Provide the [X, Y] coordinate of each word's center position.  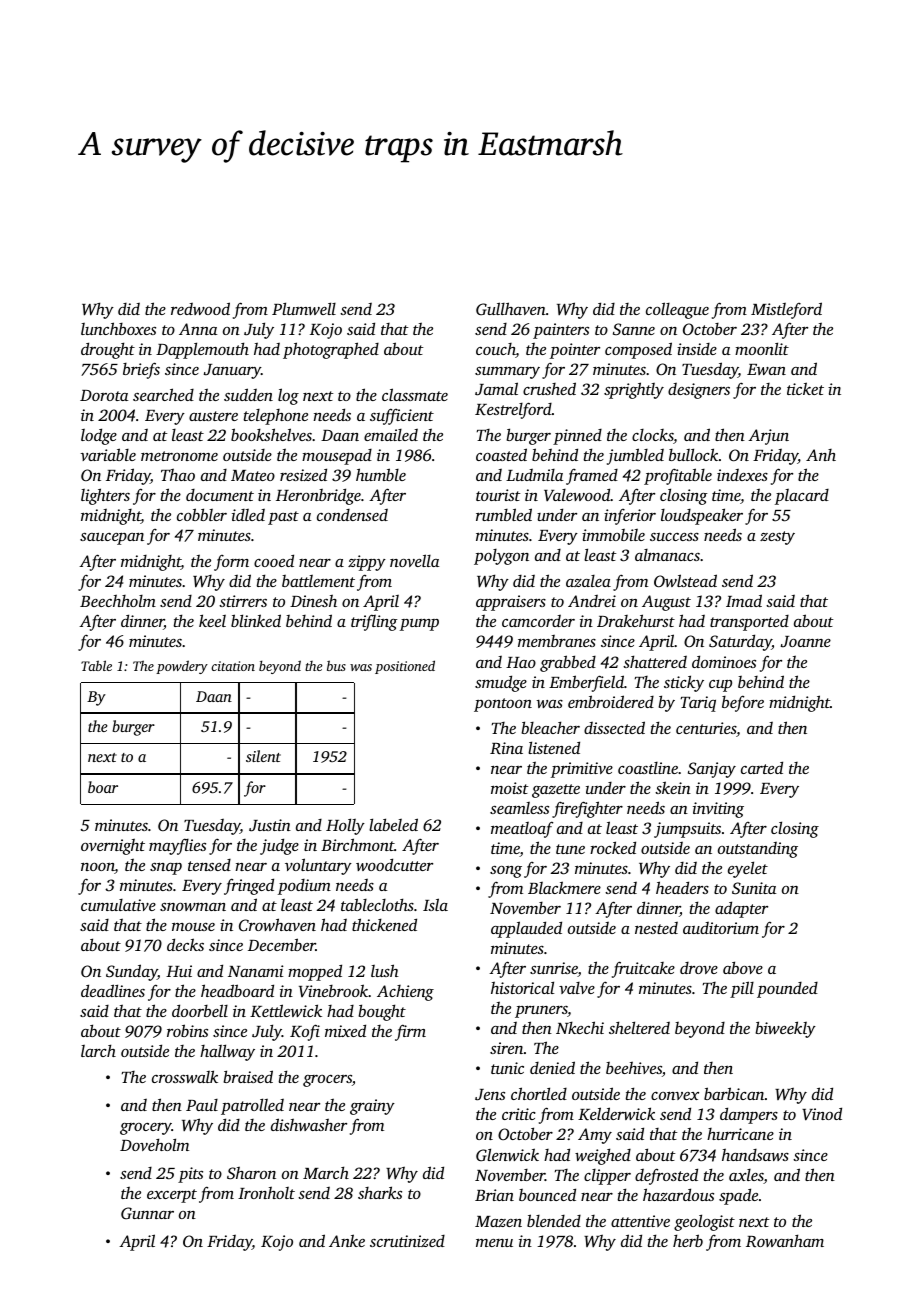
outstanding [758, 850]
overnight [113, 846]
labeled [393, 824]
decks [185, 944]
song [506, 872]
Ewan [766, 369]
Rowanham [785, 1240]
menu [494, 1242]
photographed [331, 350]
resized [303, 474]
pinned [577, 437]
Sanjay [712, 770]
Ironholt [266, 1192]
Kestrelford [513, 410]
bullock [693, 454]
